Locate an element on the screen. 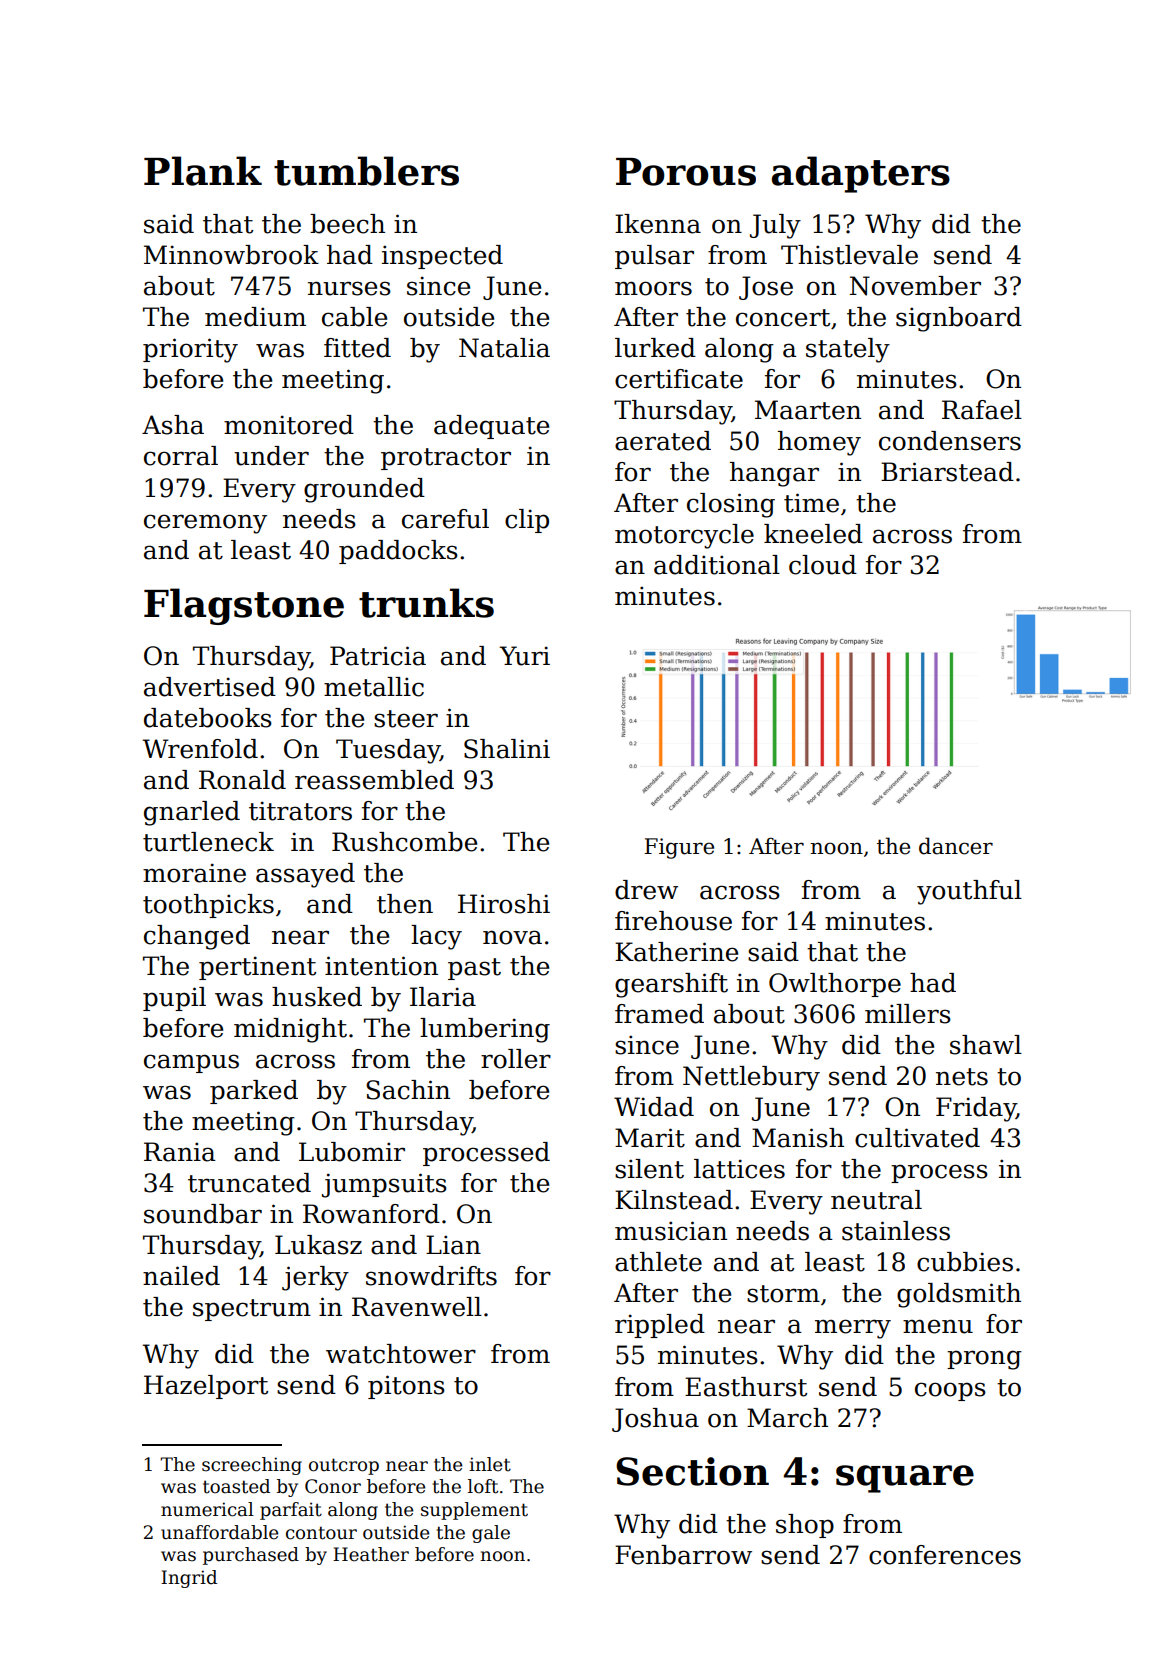  Plank is located at coordinates (203, 171).
